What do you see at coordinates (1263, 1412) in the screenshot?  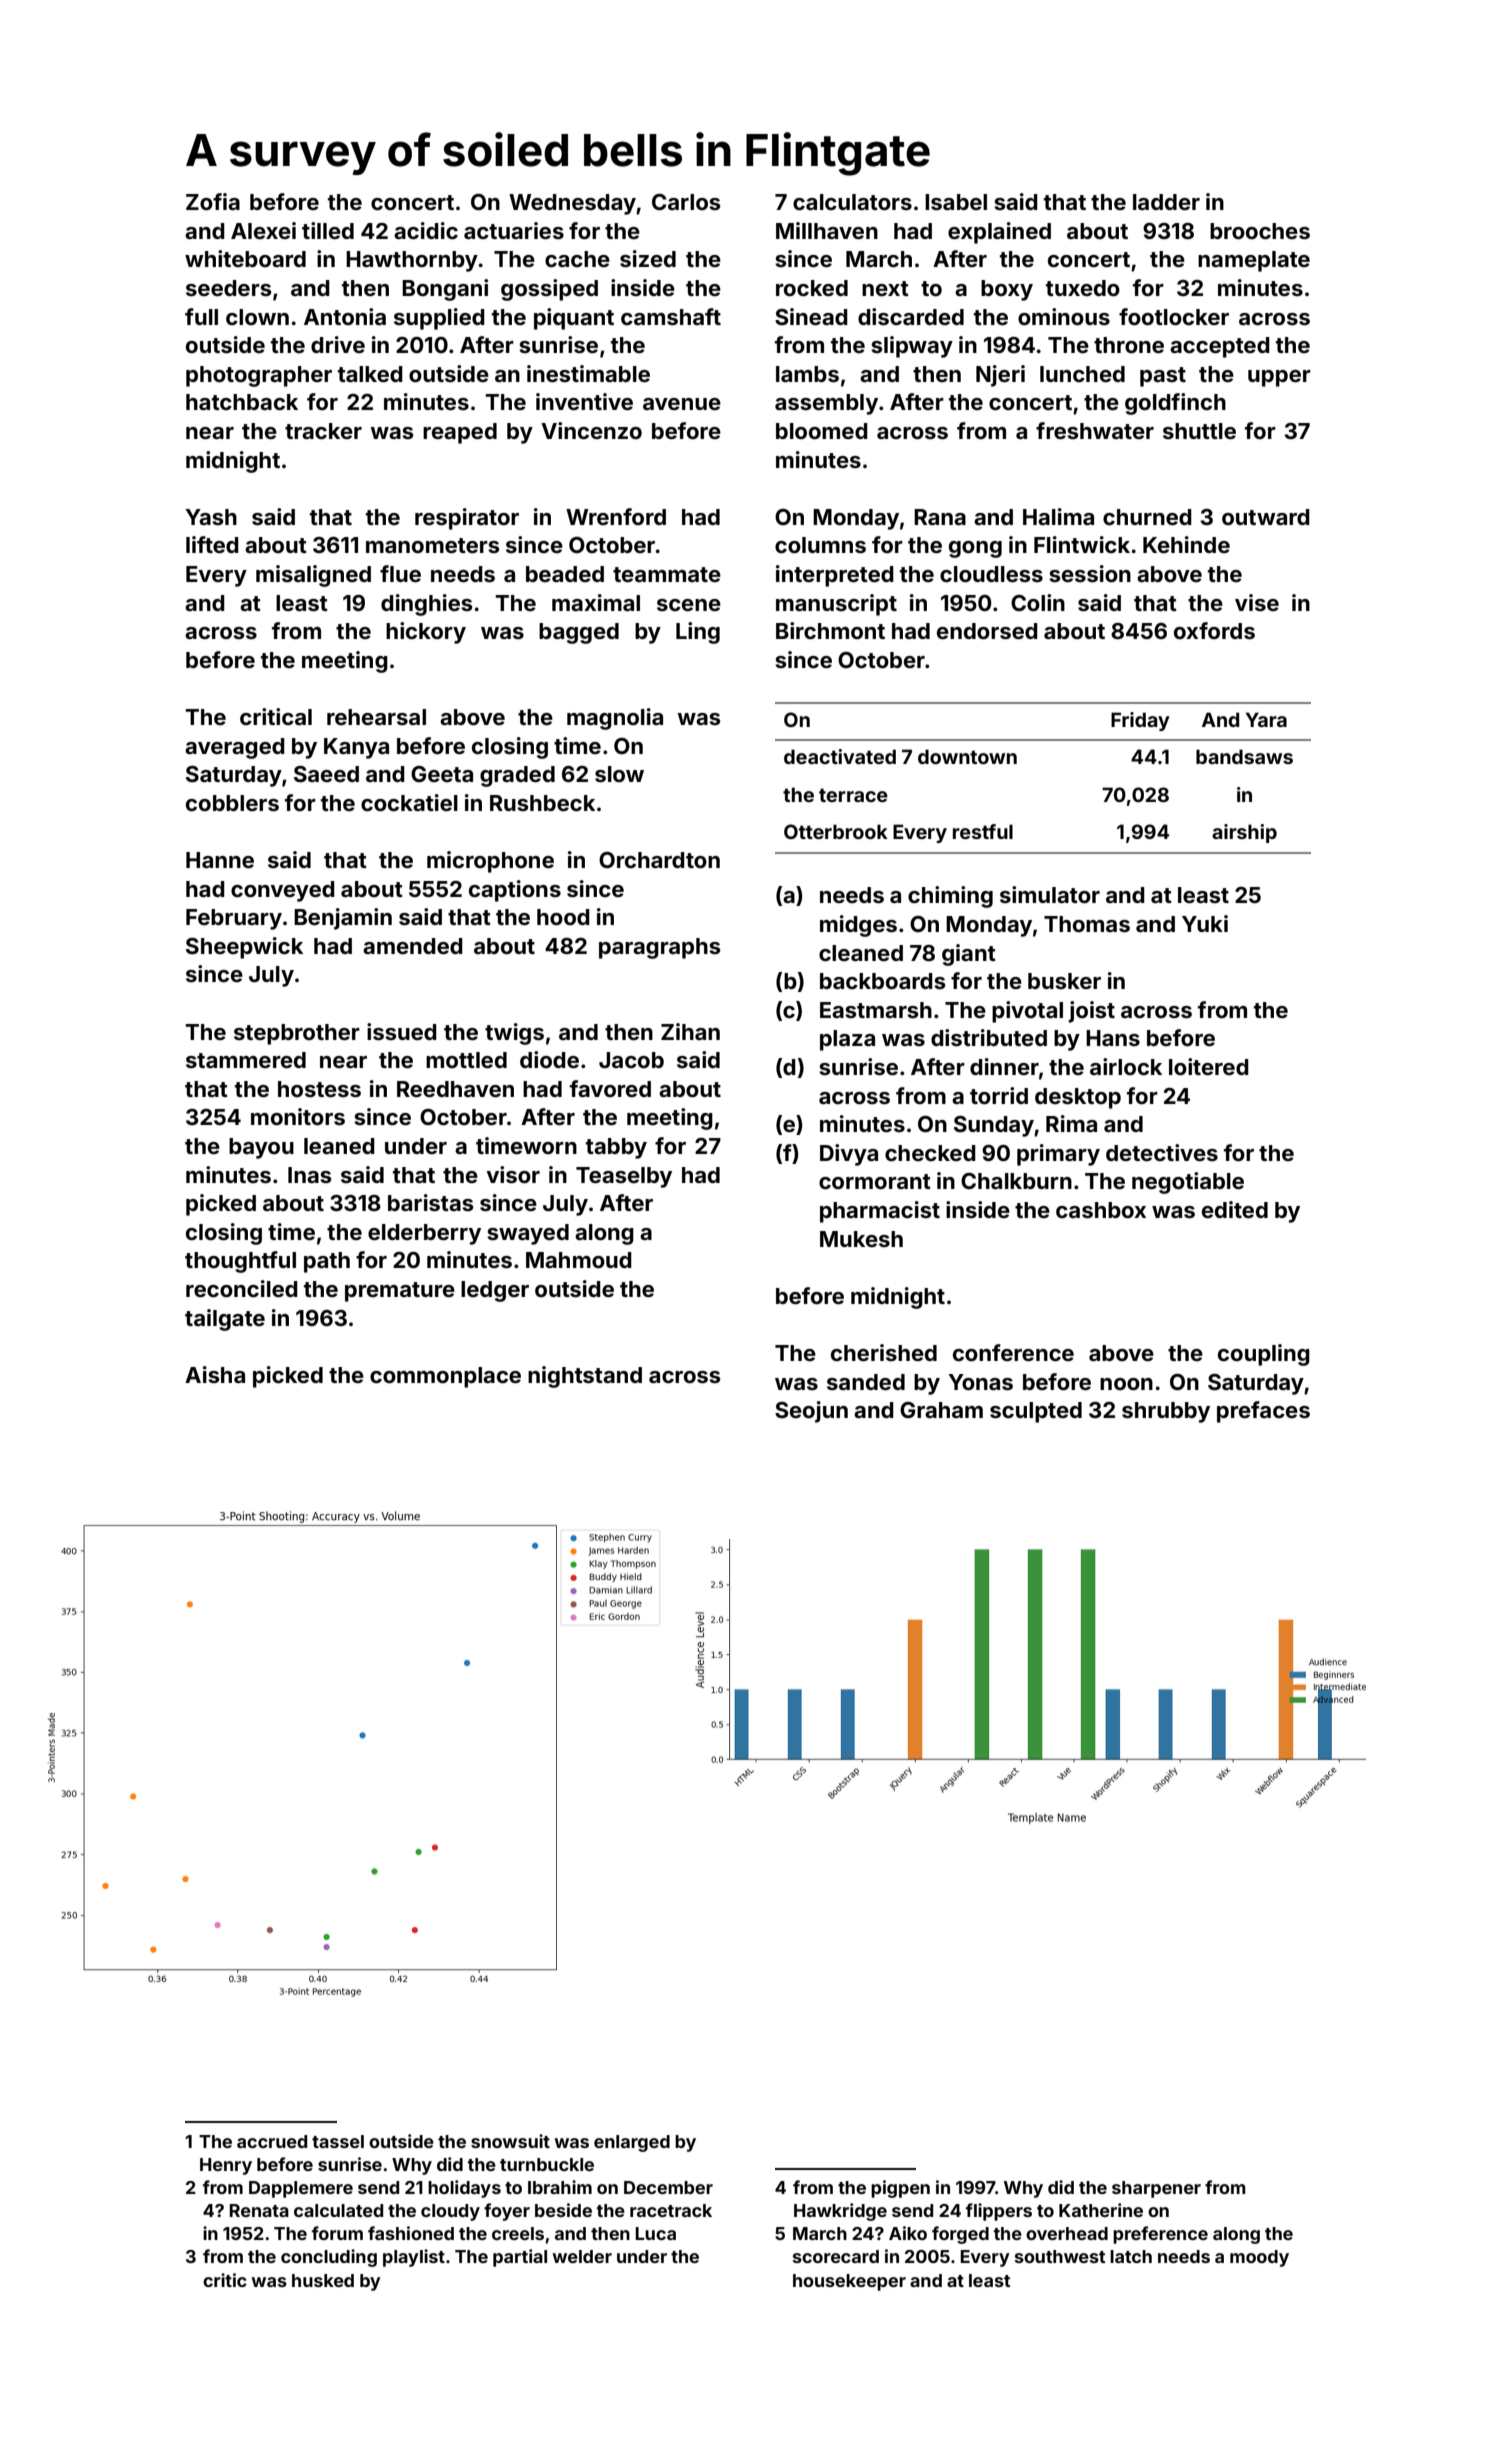 I see `prefaces` at bounding box center [1263, 1412].
